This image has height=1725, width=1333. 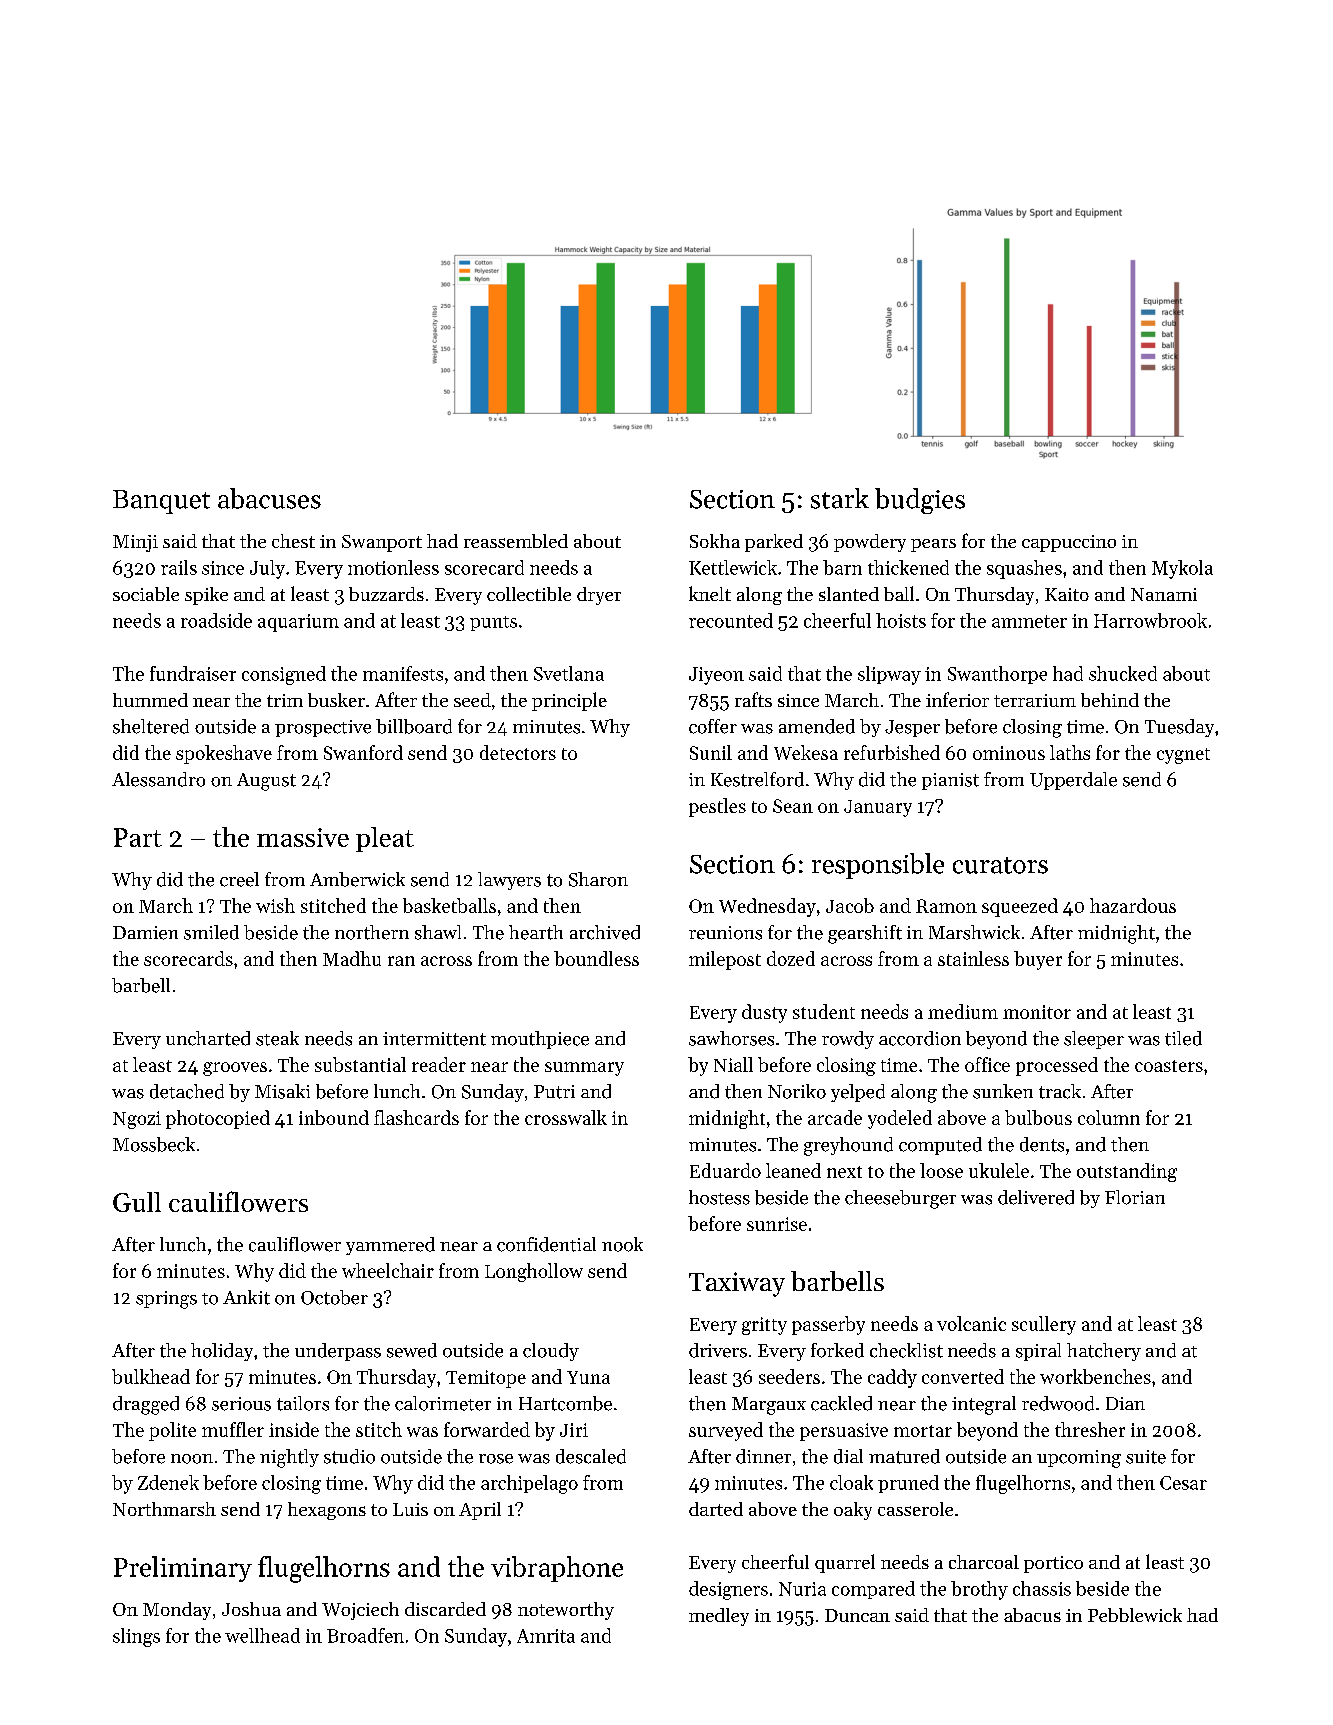 What do you see at coordinates (360, 1064) in the image?
I see `substantial` at bounding box center [360, 1064].
